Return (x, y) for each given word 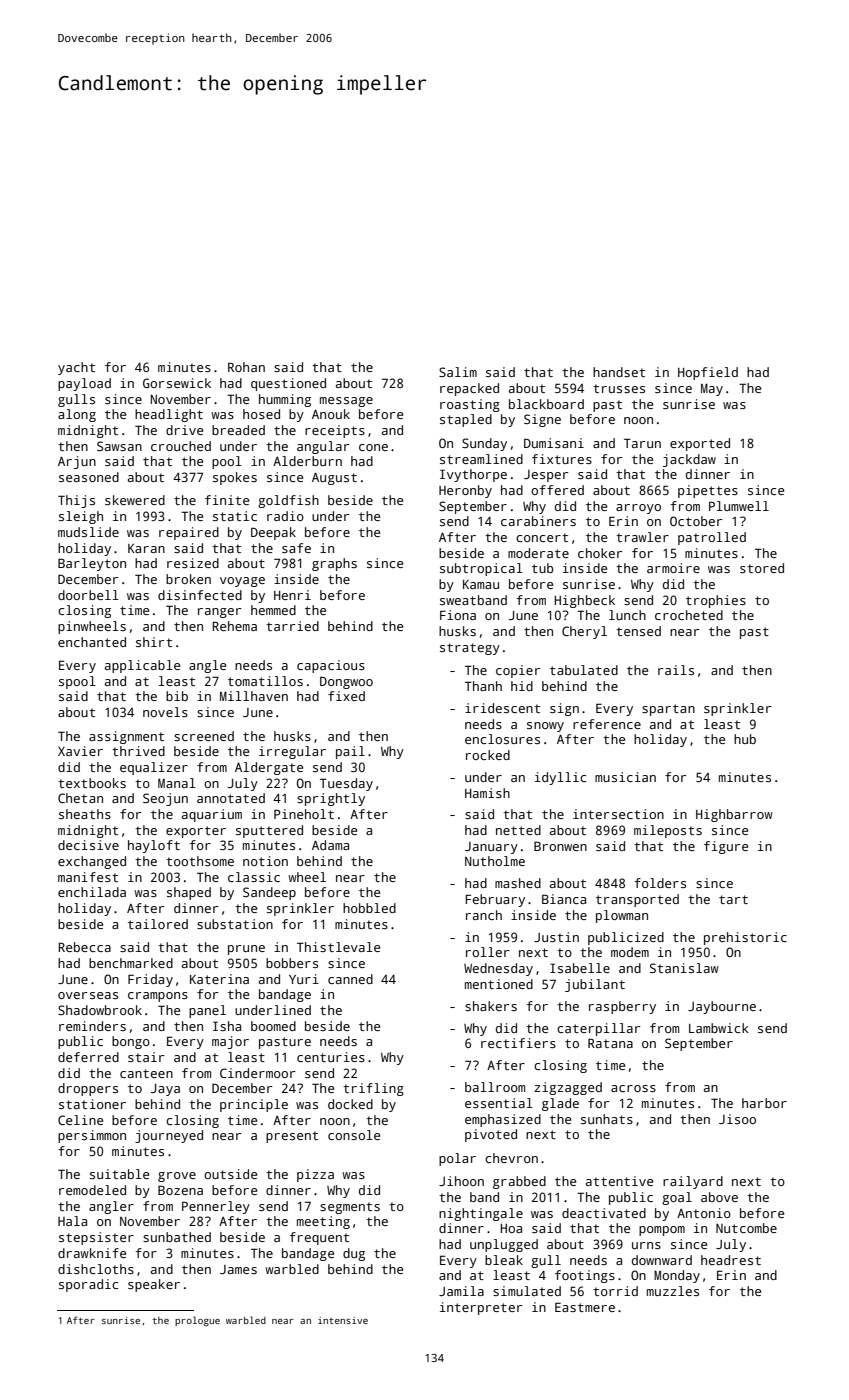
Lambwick (719, 1028)
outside (230, 1174)
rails (676, 670)
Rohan (246, 367)
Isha (227, 1026)
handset (619, 372)
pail (350, 752)
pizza (315, 1175)
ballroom (495, 1087)
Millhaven (254, 696)
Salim (458, 372)
